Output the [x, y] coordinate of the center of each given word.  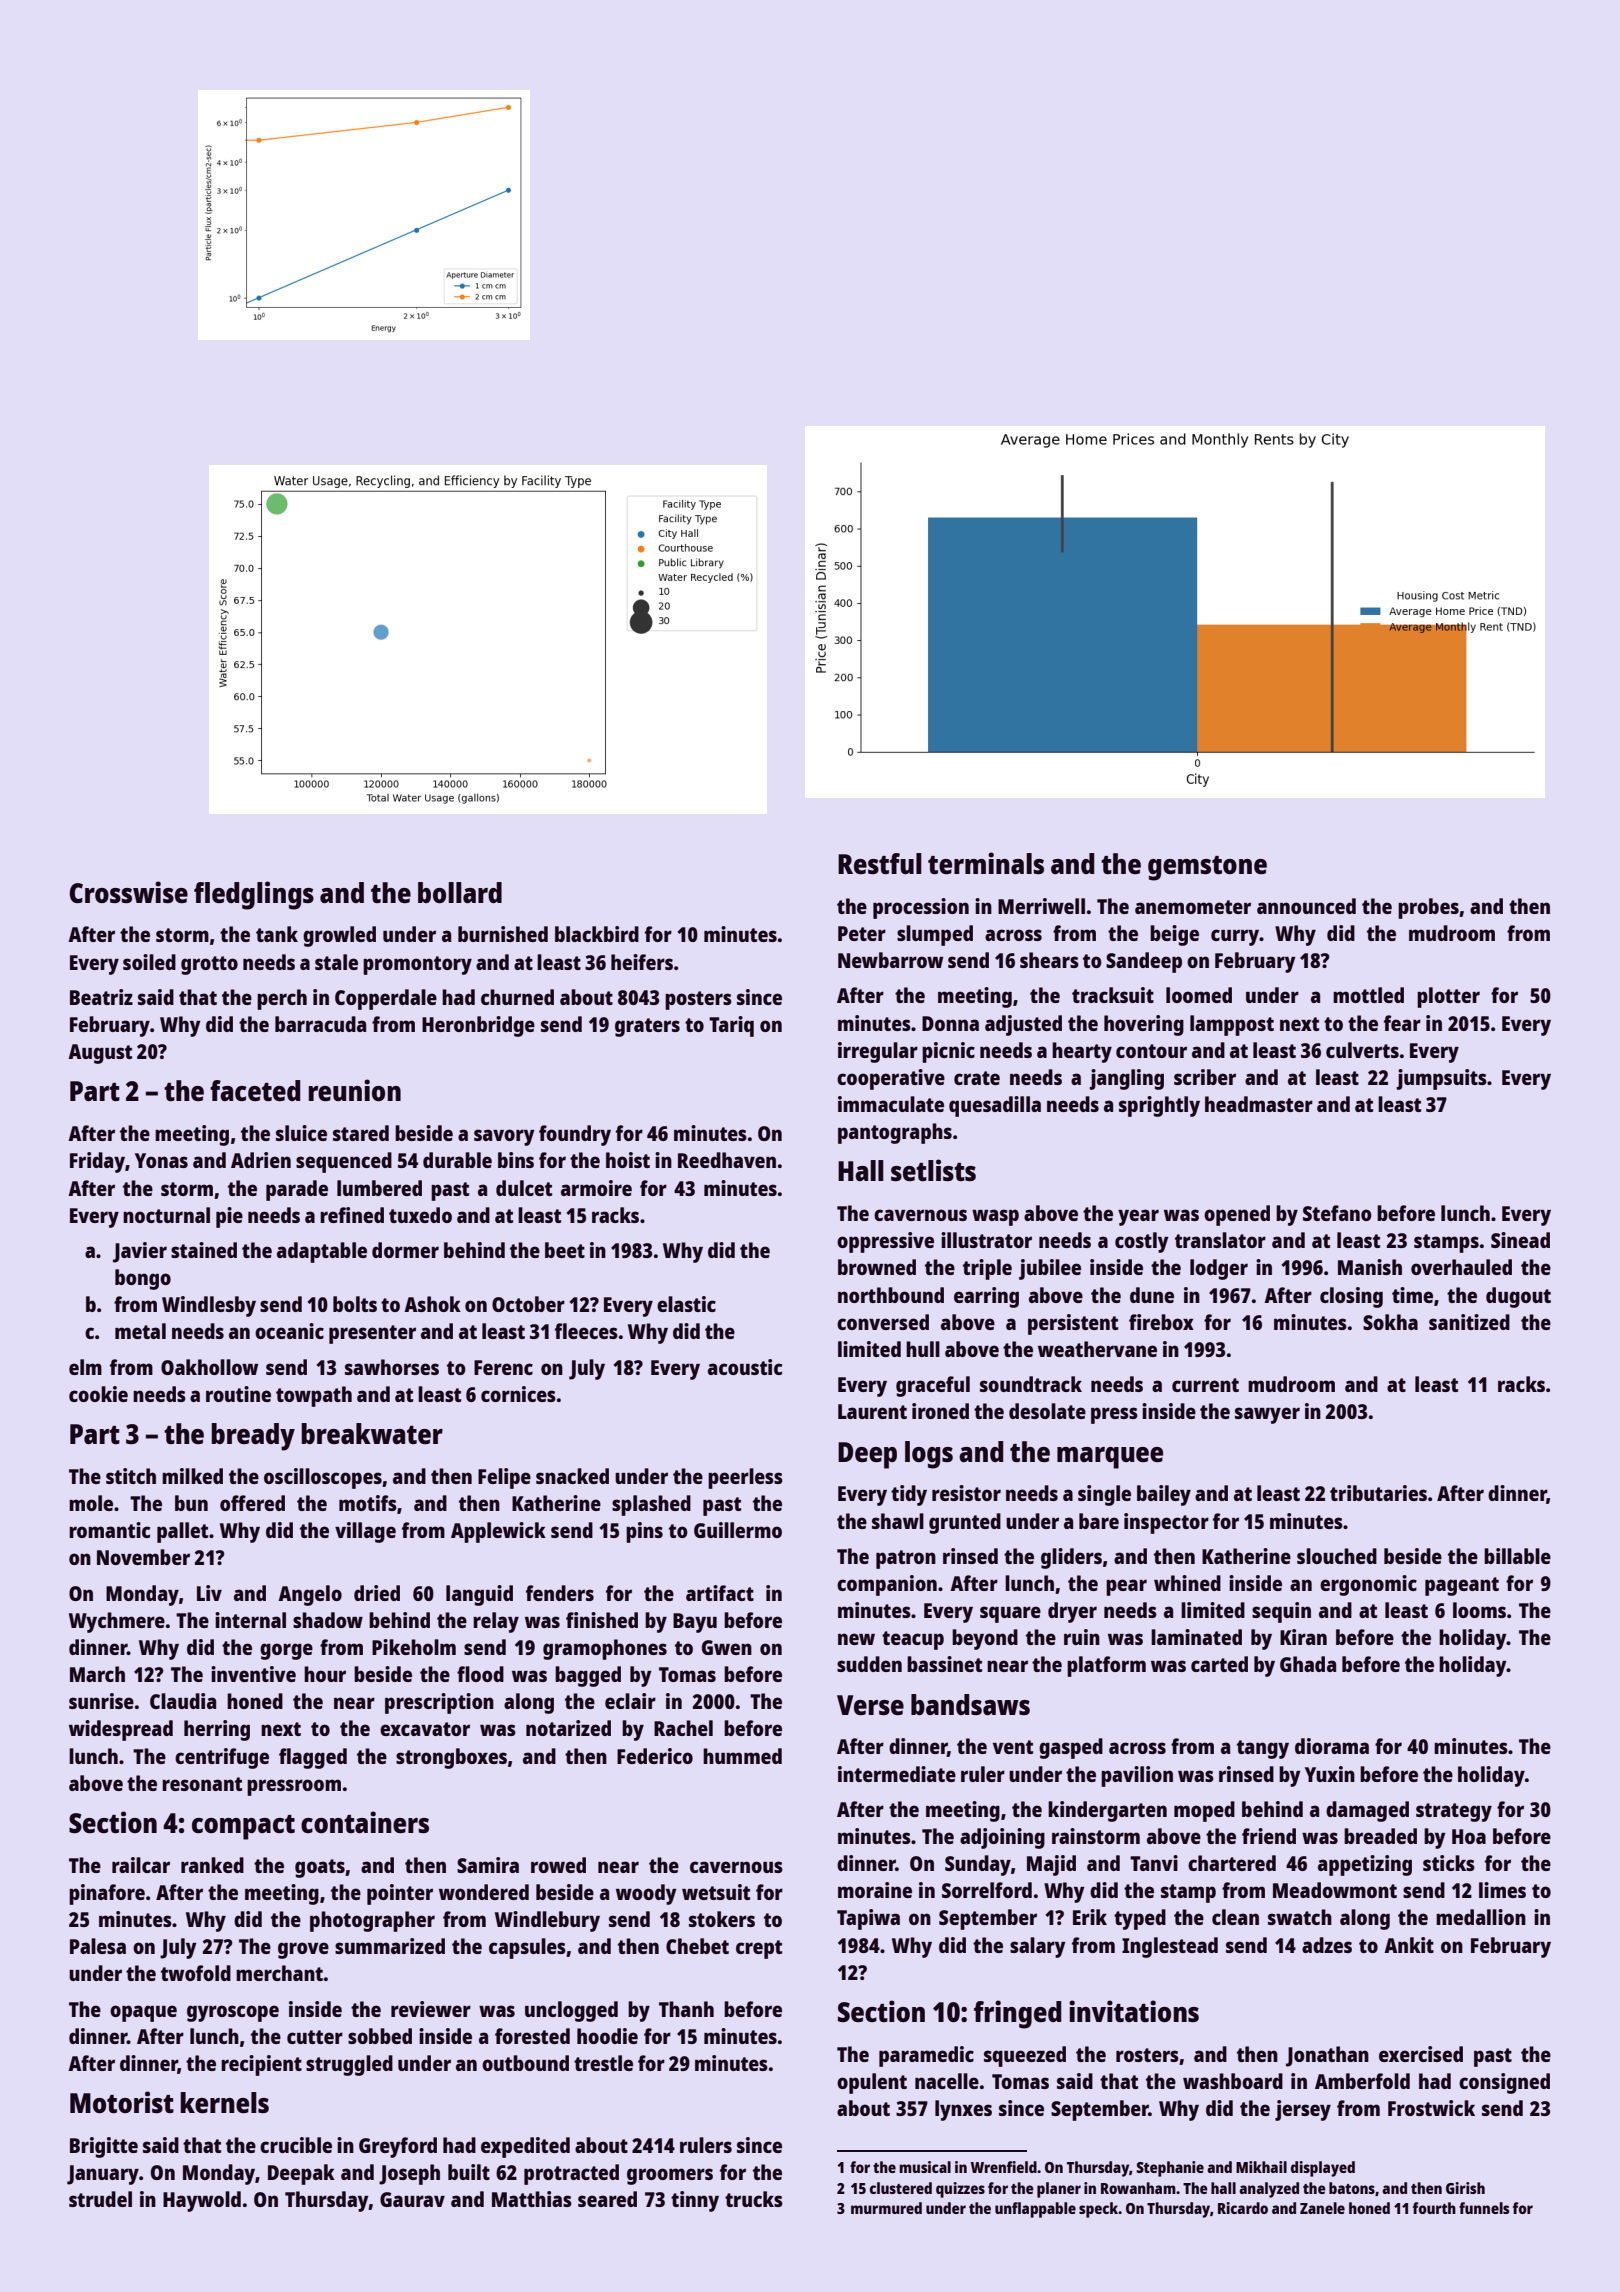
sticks [1449, 1863]
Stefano [1337, 1213]
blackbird [597, 934]
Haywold [202, 2201]
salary [1038, 1947]
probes [1428, 908]
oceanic [289, 1331]
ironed [940, 1411]
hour [325, 1674]
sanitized [1469, 1322]
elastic [686, 1304]
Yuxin [1330, 1774]
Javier [140, 1252]
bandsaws [970, 1704]
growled [339, 936]
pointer [400, 1894]
